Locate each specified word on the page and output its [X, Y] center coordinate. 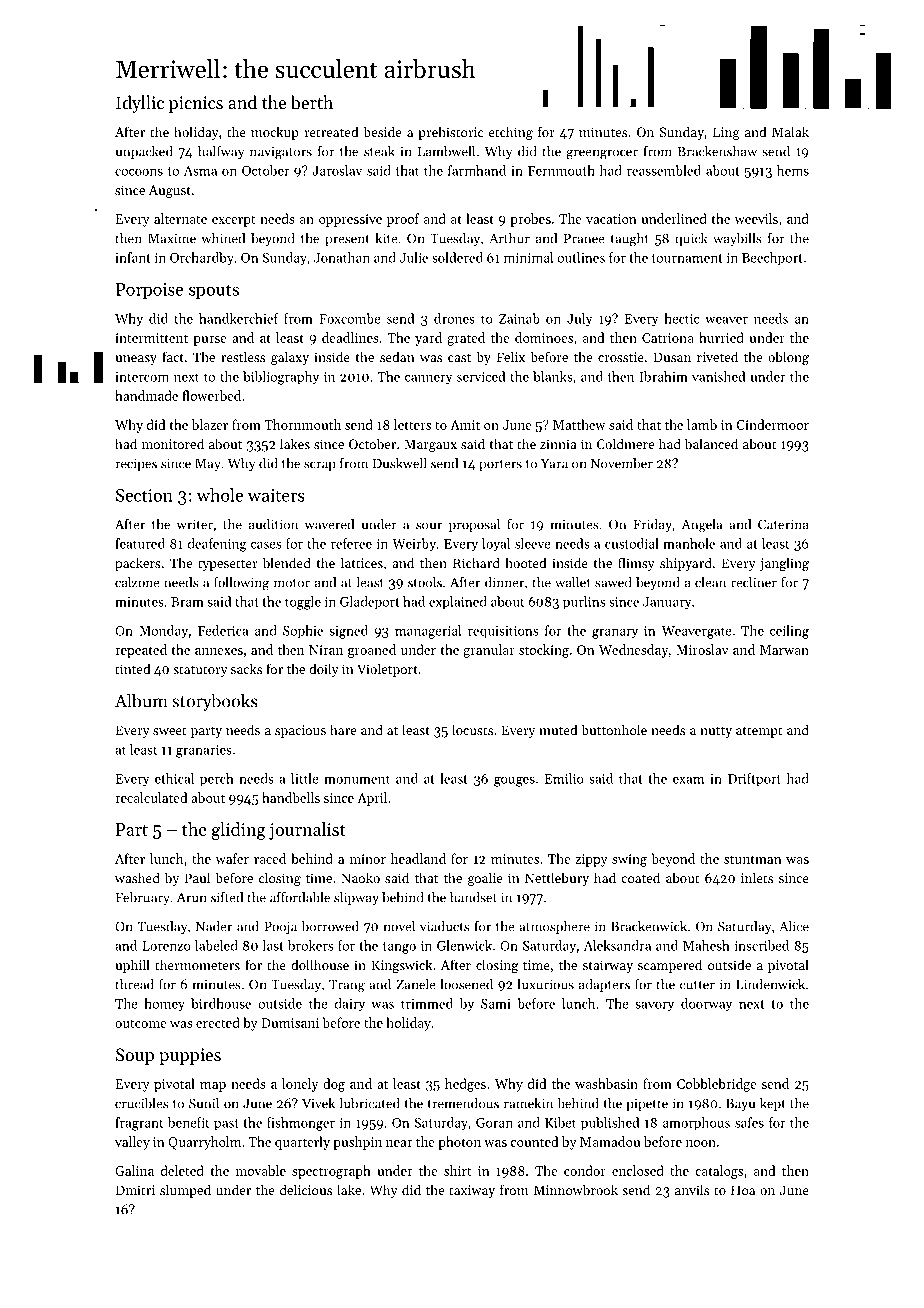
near [399, 1143]
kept [773, 1104]
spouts [214, 291]
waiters [276, 495]
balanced [711, 443]
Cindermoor [772, 424]
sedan [397, 356]
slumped [185, 1191]
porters [500, 465]
